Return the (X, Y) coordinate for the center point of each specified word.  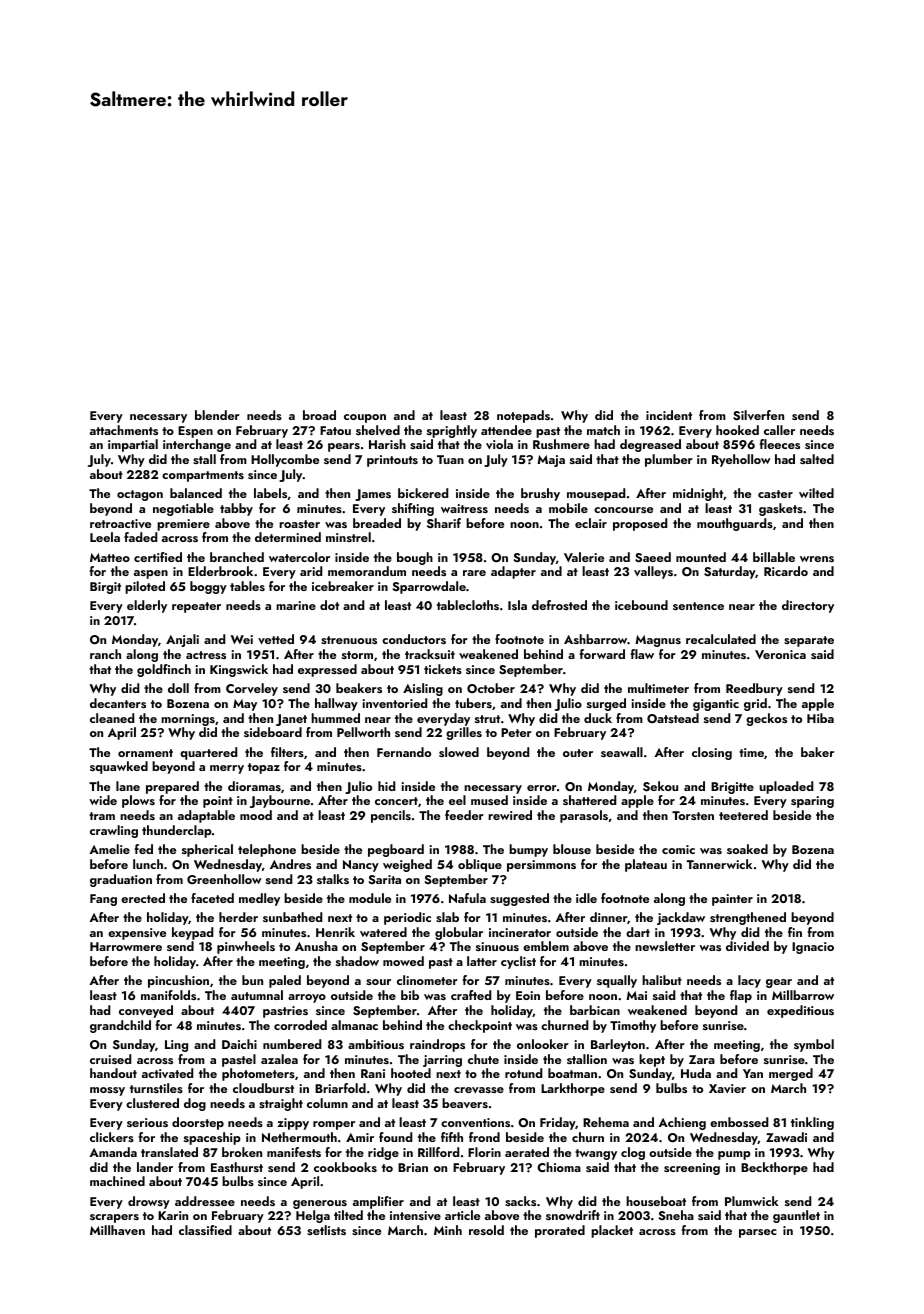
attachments (124, 430)
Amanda (113, 1152)
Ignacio (813, 948)
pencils (391, 816)
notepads (523, 416)
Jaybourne (280, 801)
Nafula (467, 898)
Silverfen (758, 415)
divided (747, 946)
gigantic (716, 705)
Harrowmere (126, 946)
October (491, 688)
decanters (118, 703)
